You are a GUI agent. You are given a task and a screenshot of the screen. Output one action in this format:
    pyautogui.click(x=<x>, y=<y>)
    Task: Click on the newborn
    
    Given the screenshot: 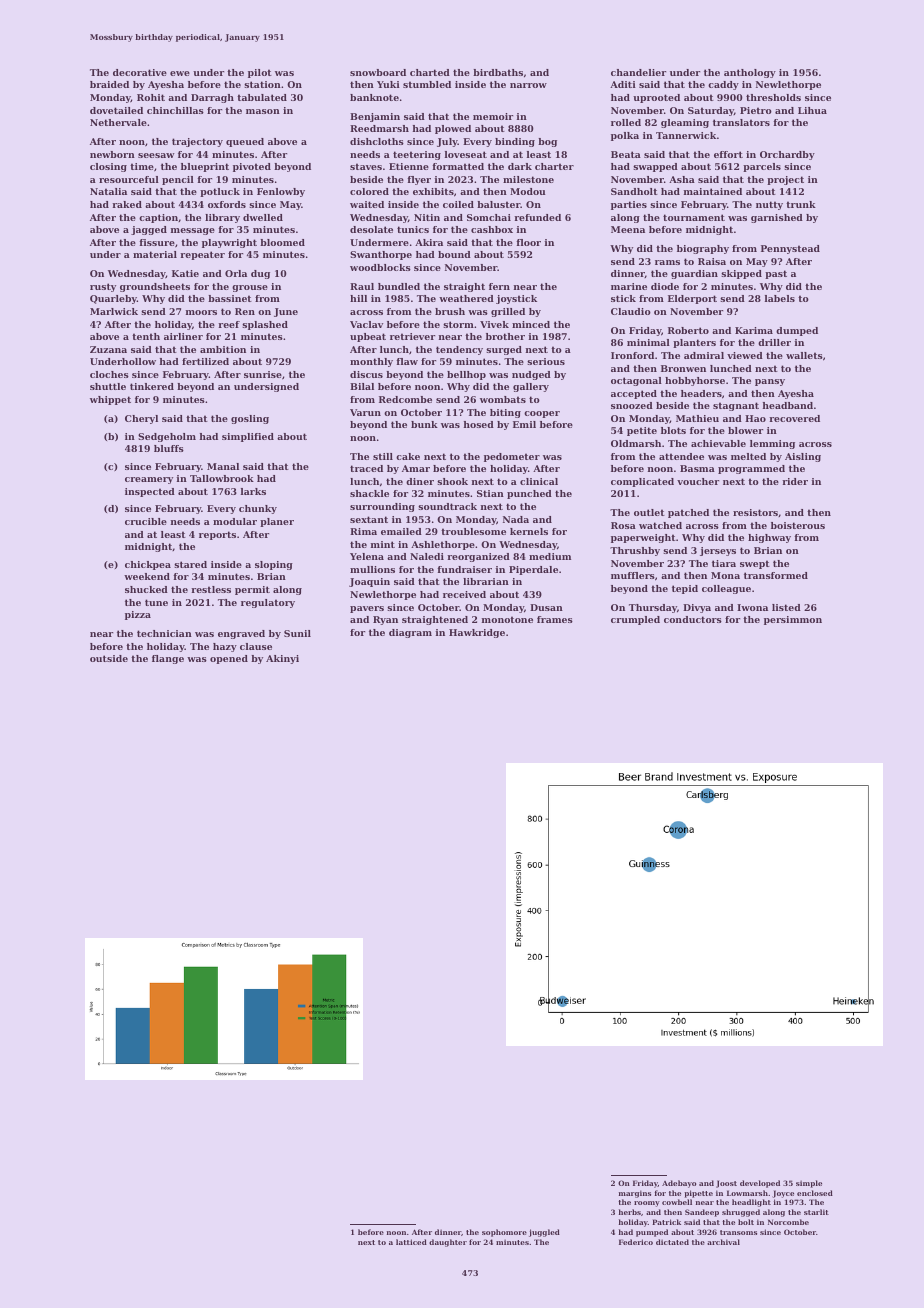 What is the action you would take?
    pyautogui.click(x=112, y=154)
